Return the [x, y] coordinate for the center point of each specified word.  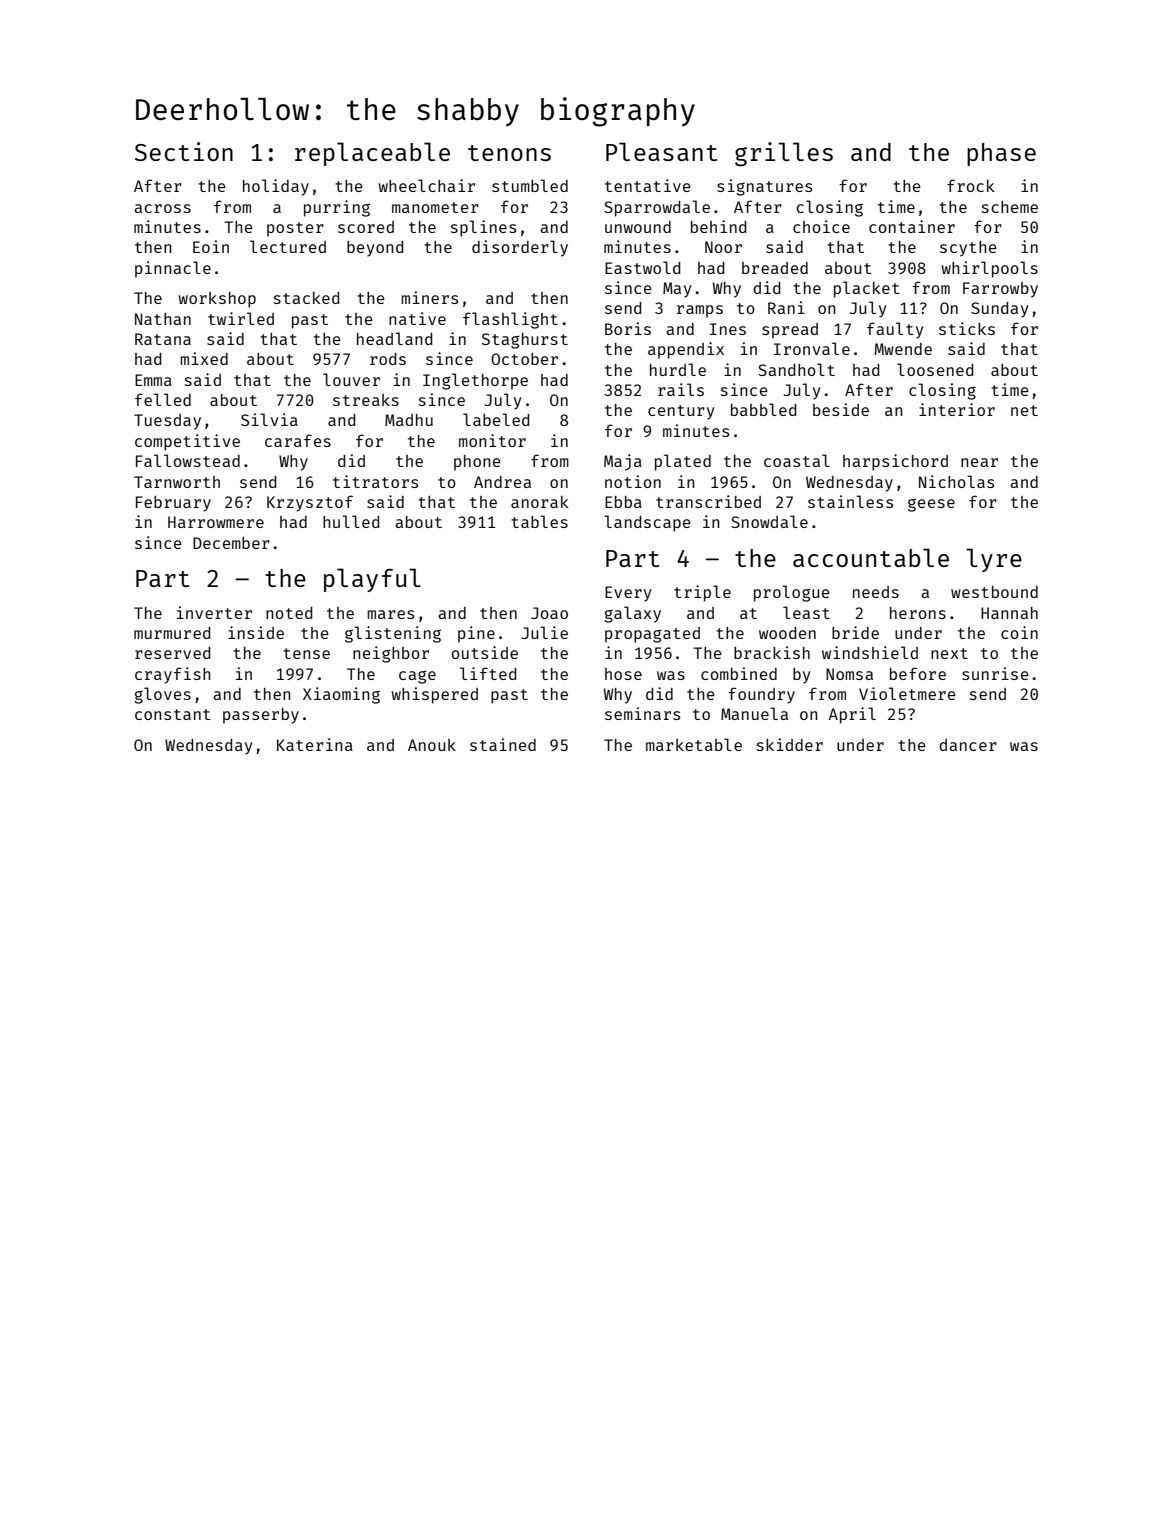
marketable [694, 744]
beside [841, 409]
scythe [968, 249]
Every [628, 594]
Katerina [315, 744]
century [681, 412]
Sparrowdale [657, 208]
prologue [792, 593]
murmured [172, 633]
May [677, 290]
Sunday [1000, 310]
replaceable [372, 154]
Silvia [269, 419]
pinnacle [173, 269]
